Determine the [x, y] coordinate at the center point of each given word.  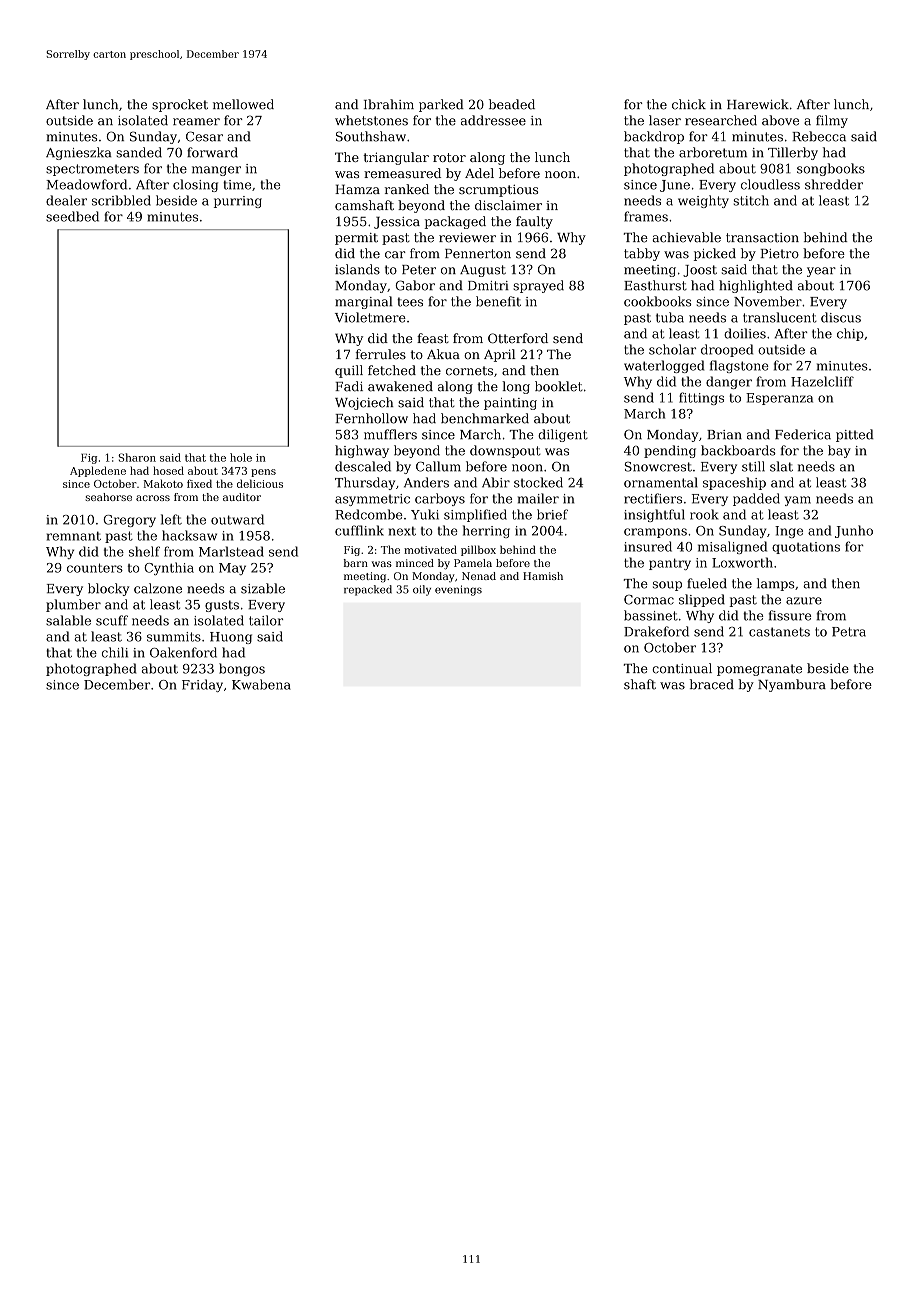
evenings [458, 590]
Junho [854, 531]
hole [241, 457]
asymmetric [372, 500]
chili [115, 652]
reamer [196, 122]
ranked [407, 189]
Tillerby [793, 153]
